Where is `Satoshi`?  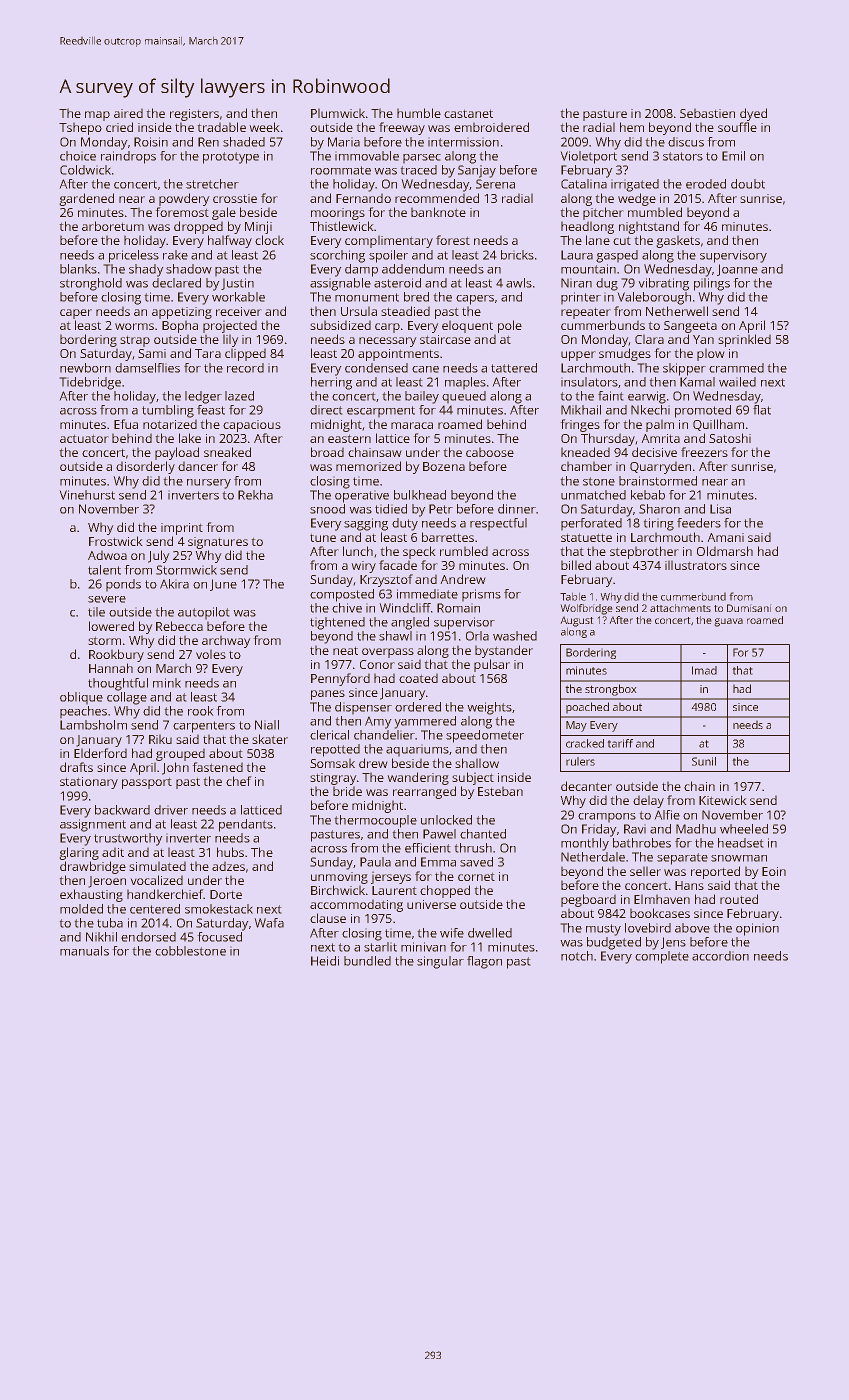
Satoshi is located at coordinates (730, 438).
